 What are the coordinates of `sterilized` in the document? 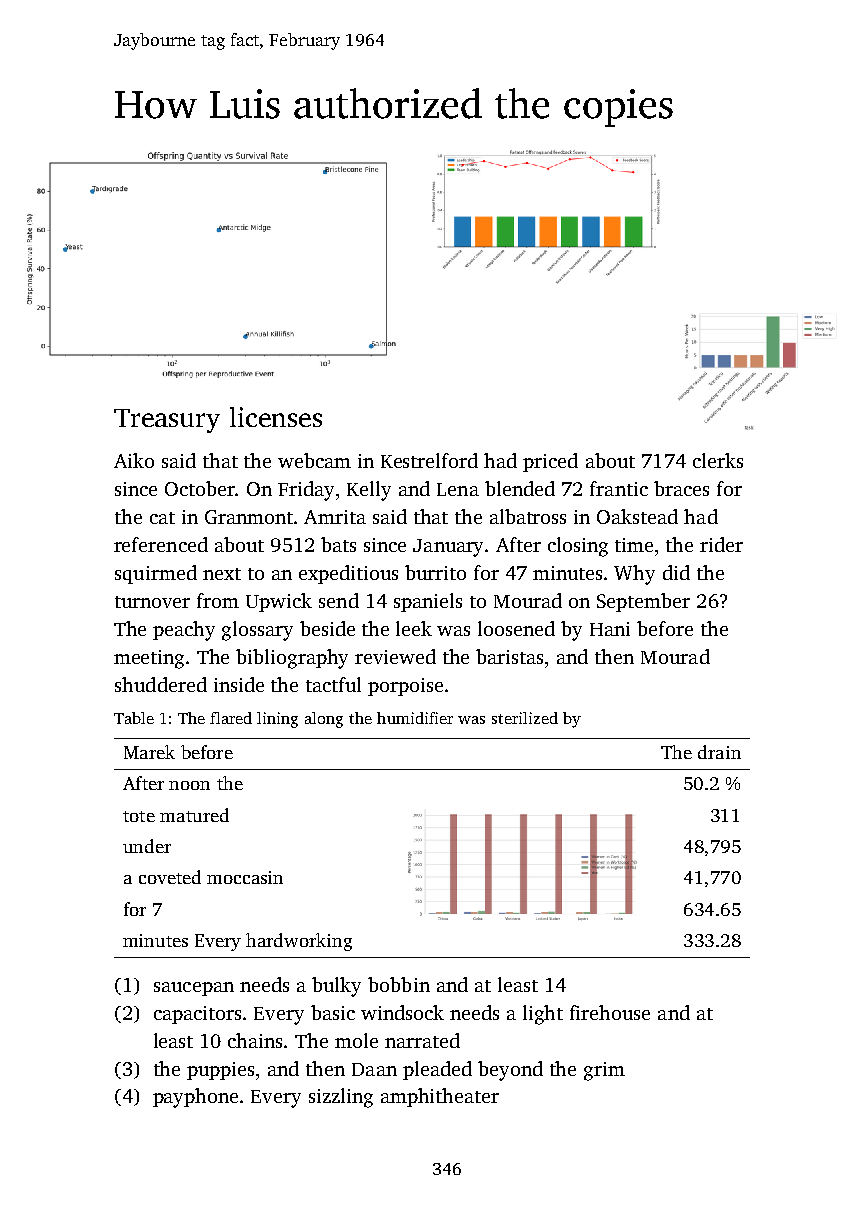 It's located at (525, 718).
